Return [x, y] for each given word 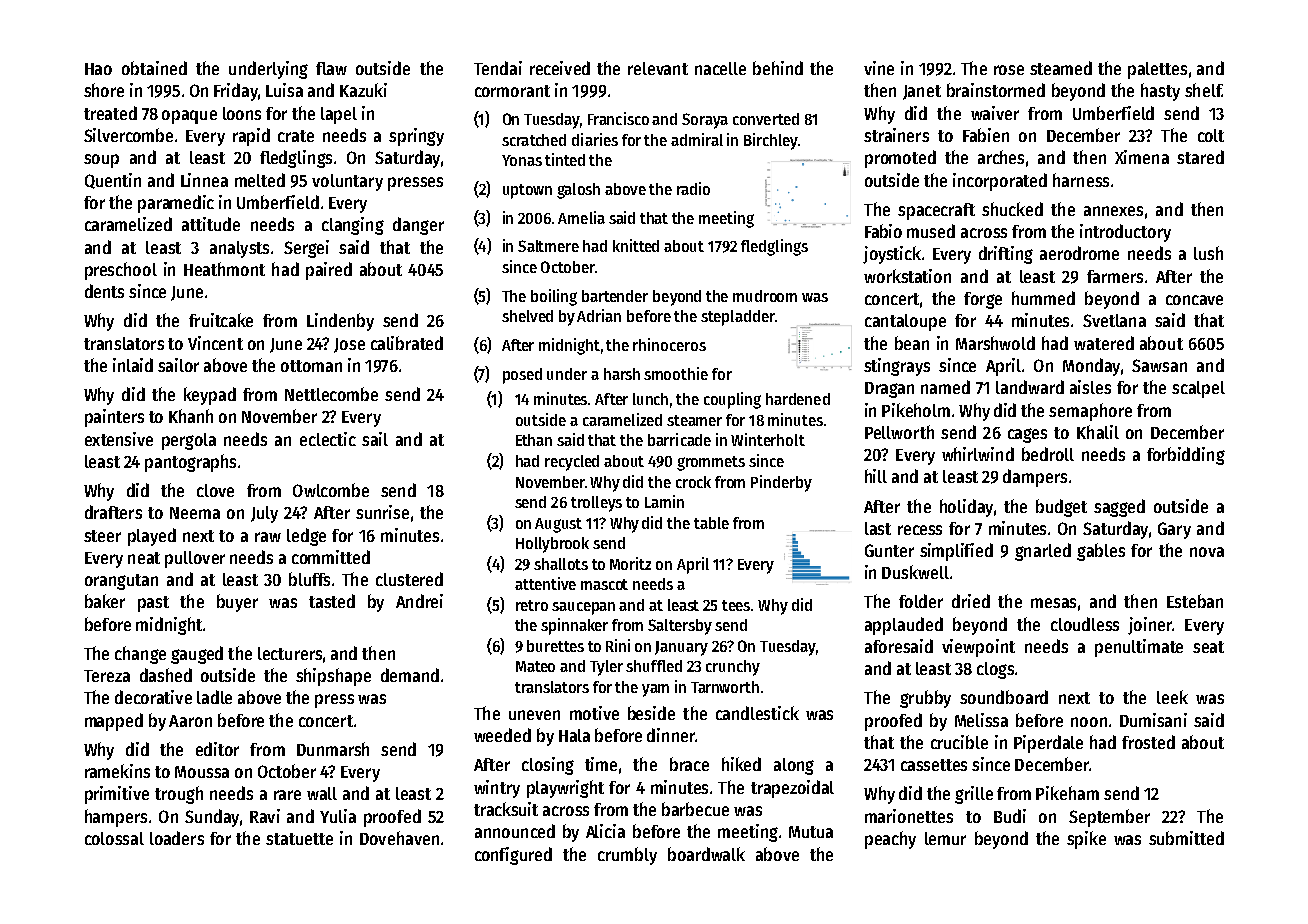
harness [1081, 180]
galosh [578, 191]
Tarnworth [725, 687]
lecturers [290, 653]
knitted [636, 245]
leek [1172, 697]
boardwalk [706, 854]
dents [104, 291]
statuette [299, 839]
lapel [339, 115]
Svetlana [1114, 320]
